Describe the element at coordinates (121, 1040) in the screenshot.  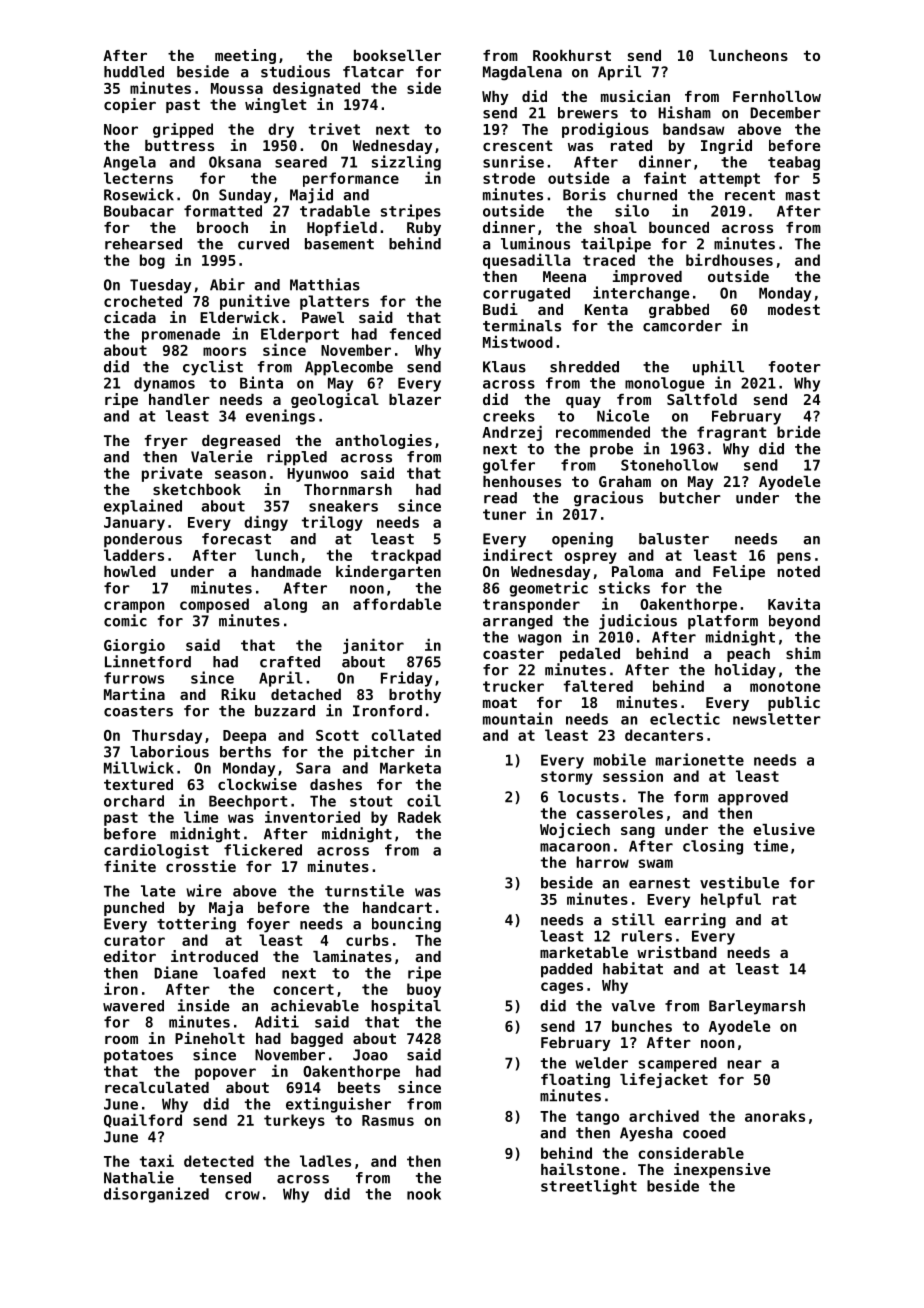
I see `room` at that location.
